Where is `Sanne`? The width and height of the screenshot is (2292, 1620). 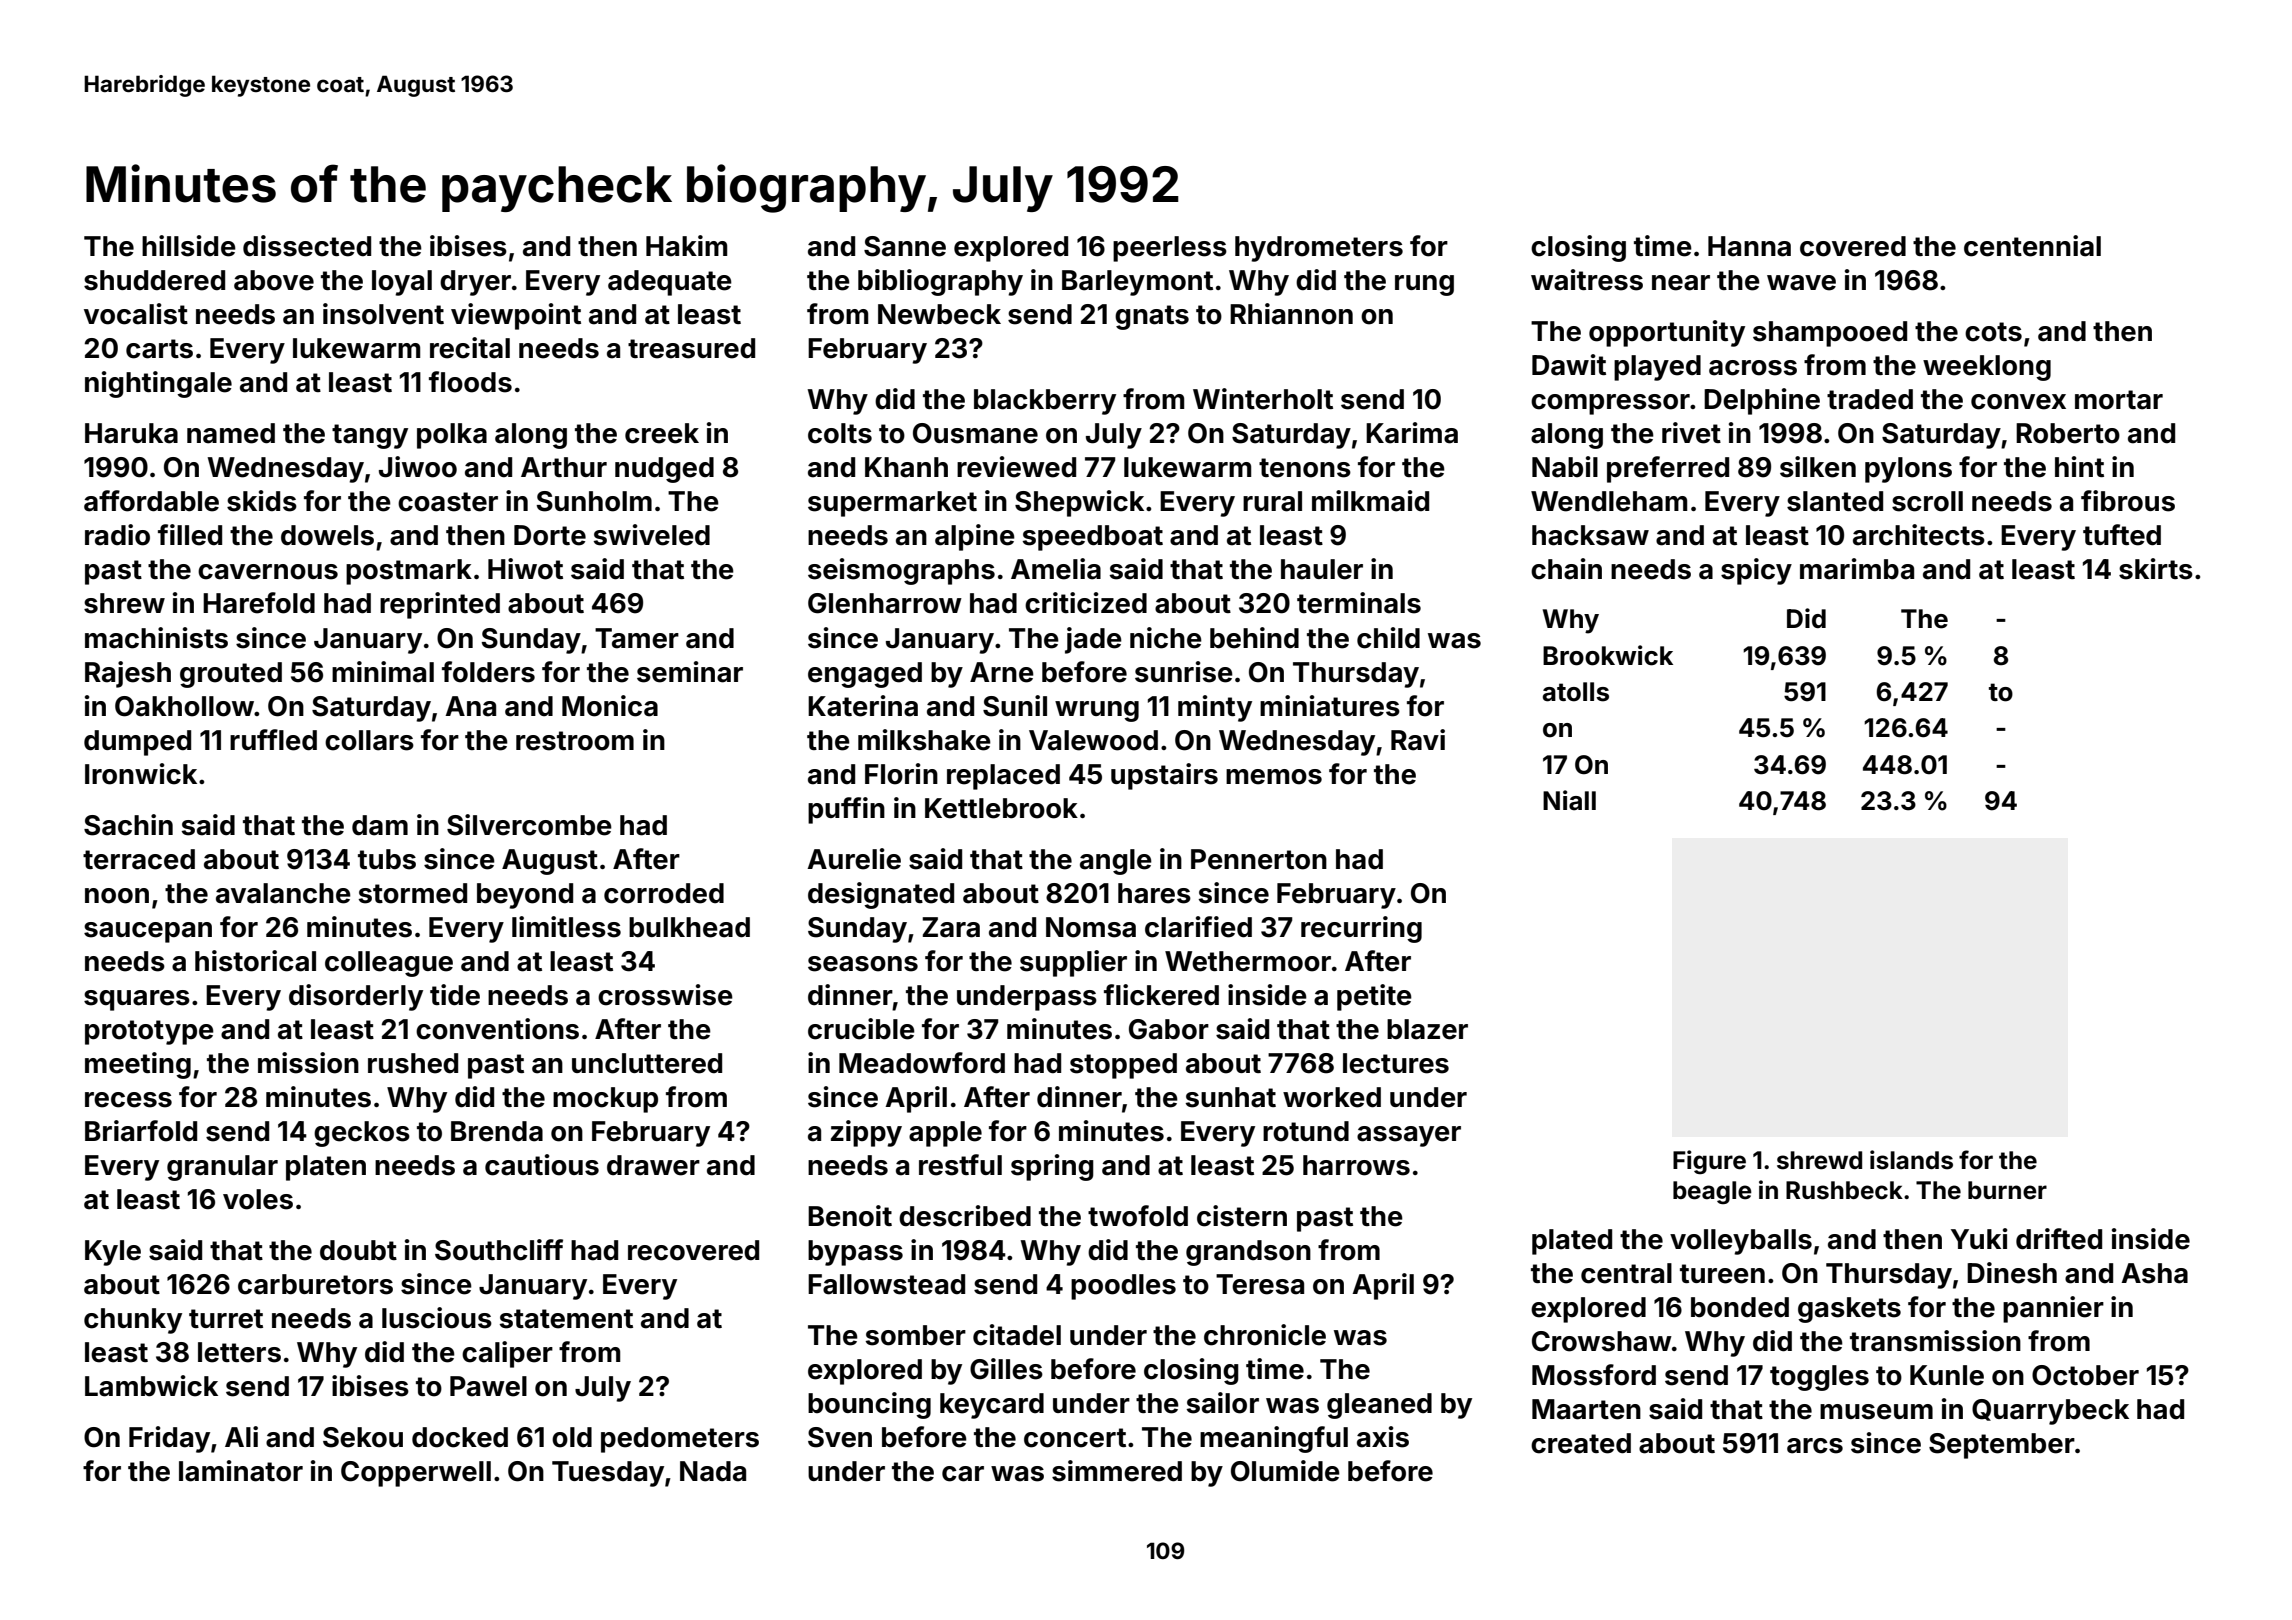
Sanne is located at coordinates (905, 246).
